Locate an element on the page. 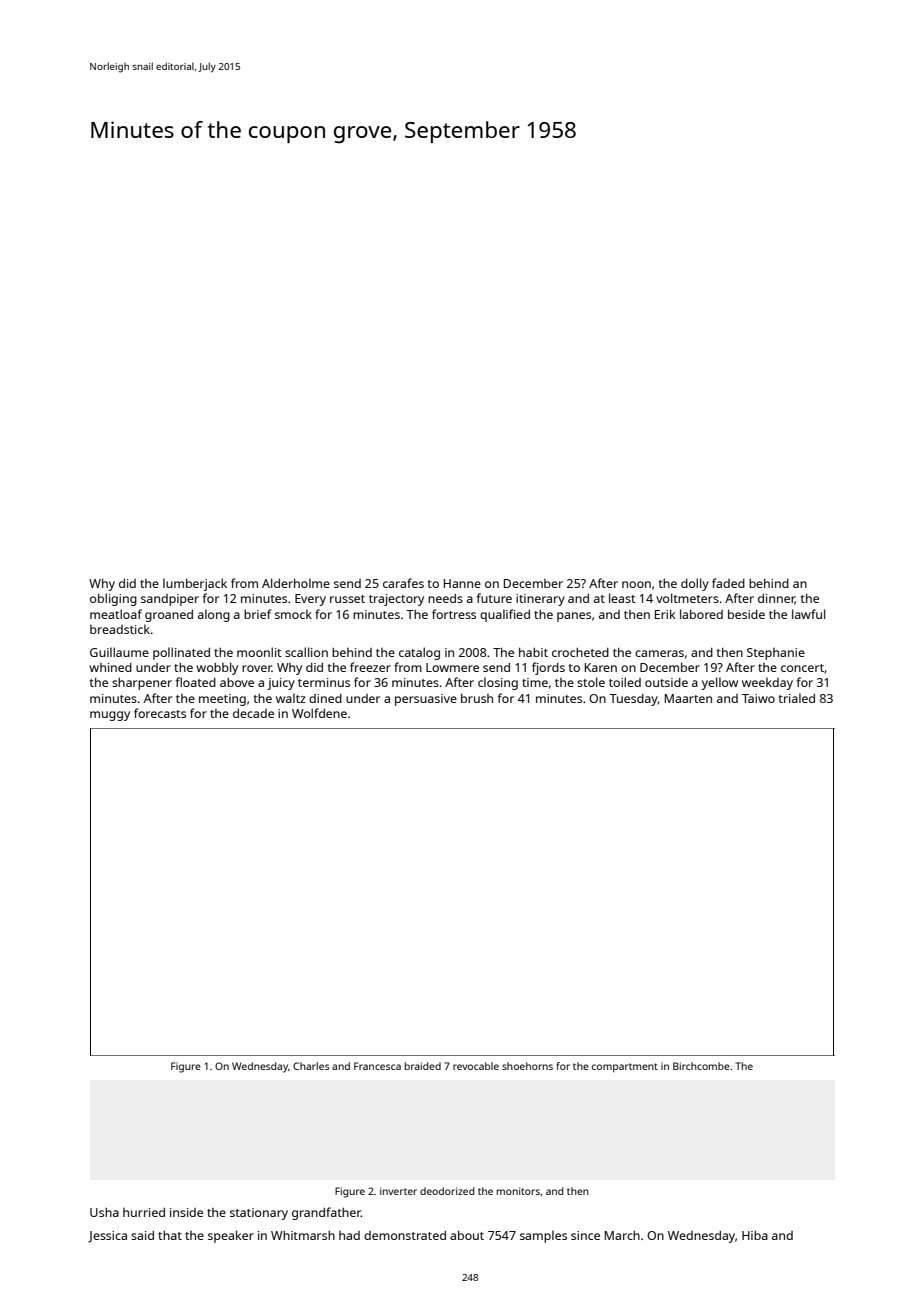  Hiba is located at coordinates (755, 1235).
